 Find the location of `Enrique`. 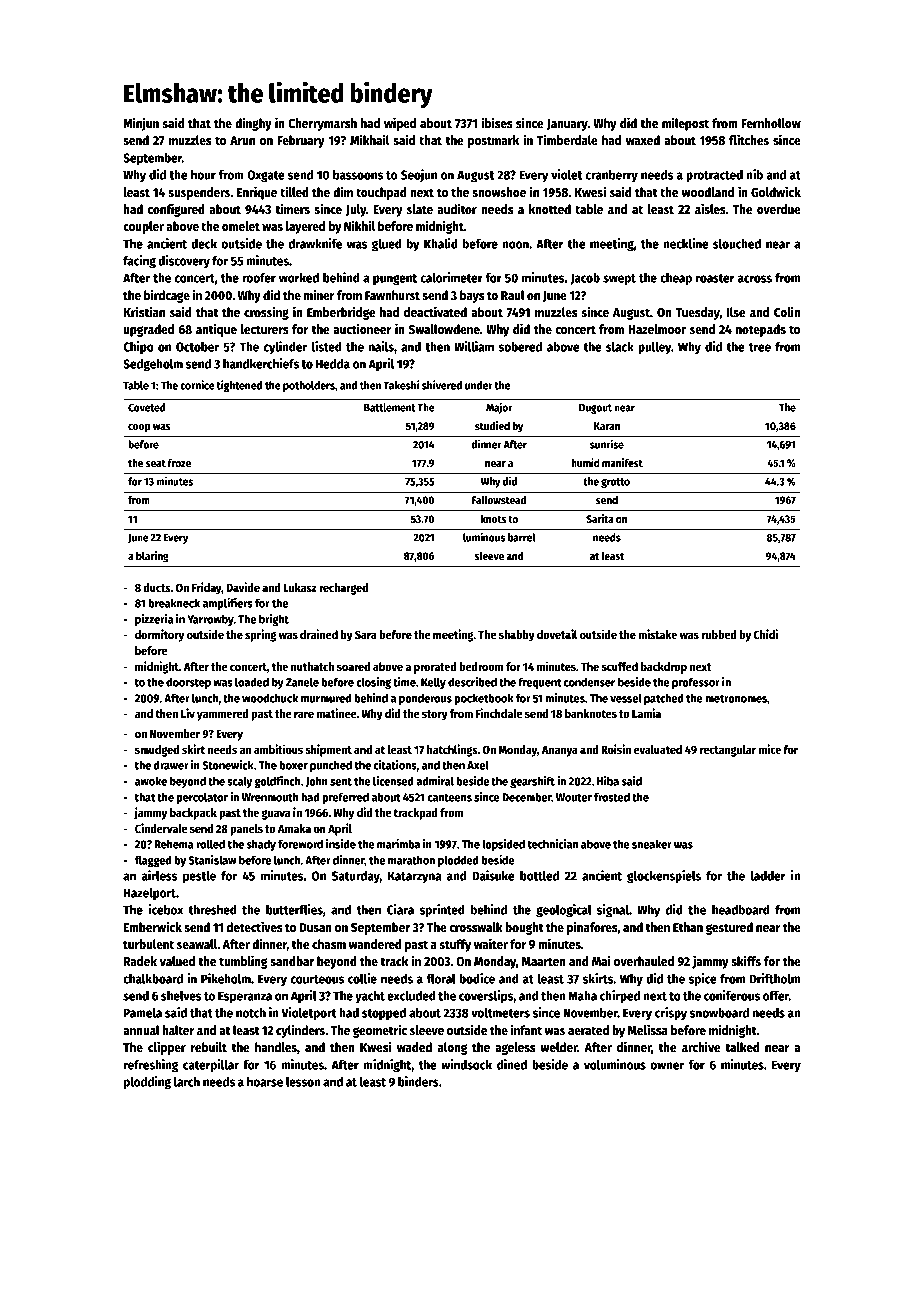

Enrique is located at coordinates (257, 193).
